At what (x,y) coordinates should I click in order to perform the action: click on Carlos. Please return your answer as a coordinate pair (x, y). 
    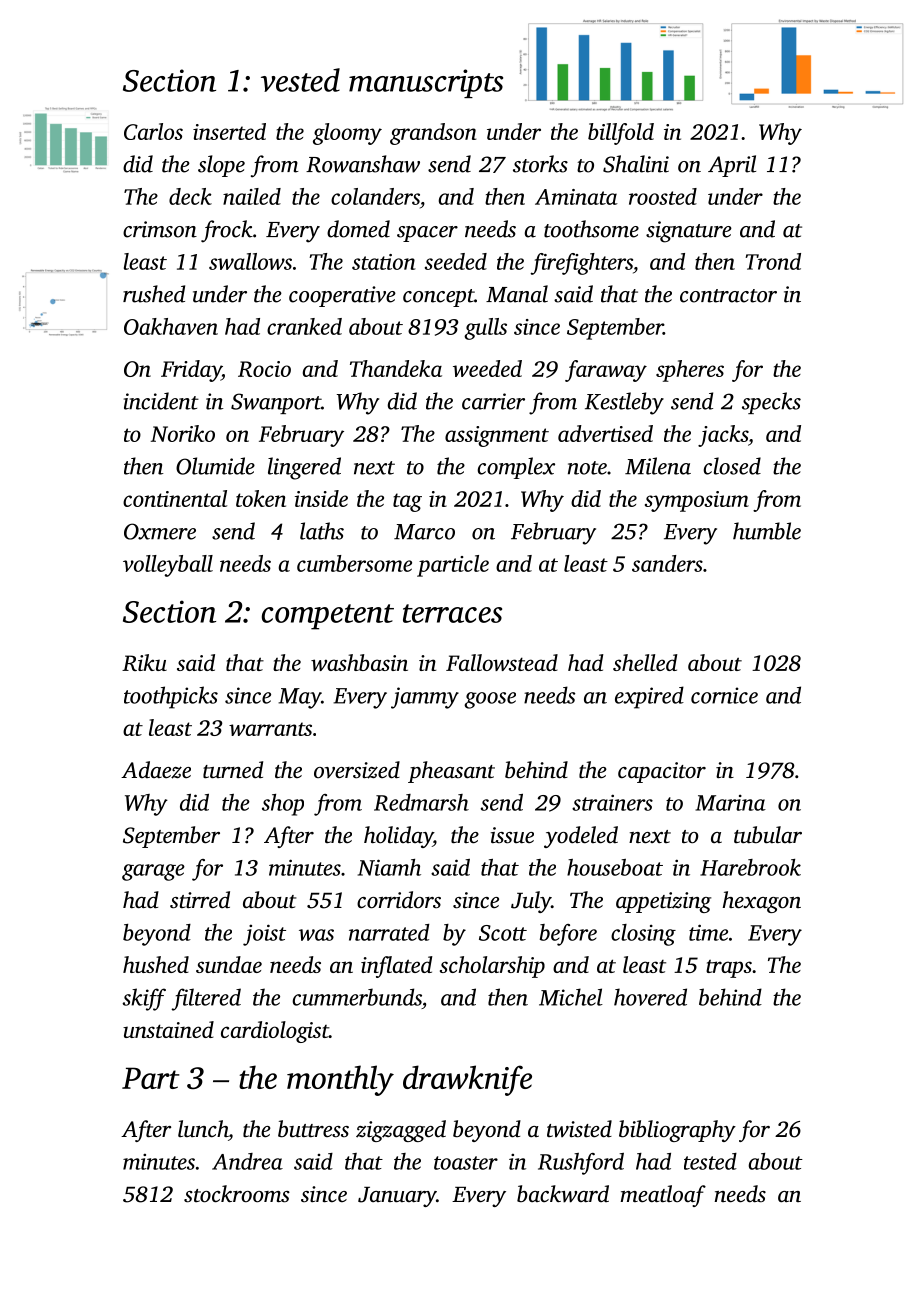
    Looking at the image, I should click on (153, 131).
